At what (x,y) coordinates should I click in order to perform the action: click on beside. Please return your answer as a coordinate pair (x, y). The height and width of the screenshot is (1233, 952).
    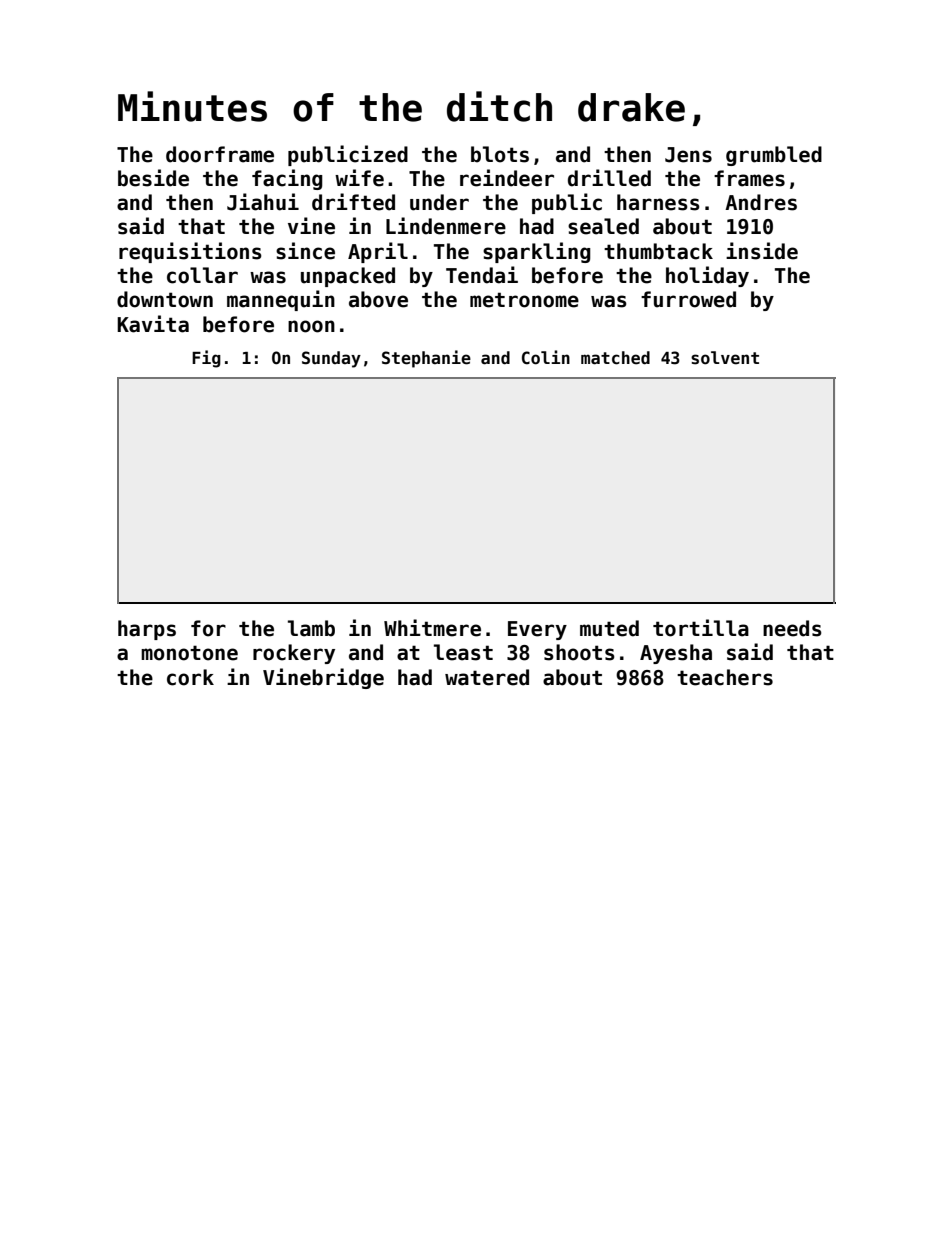
    Looking at the image, I should click on (153, 178).
